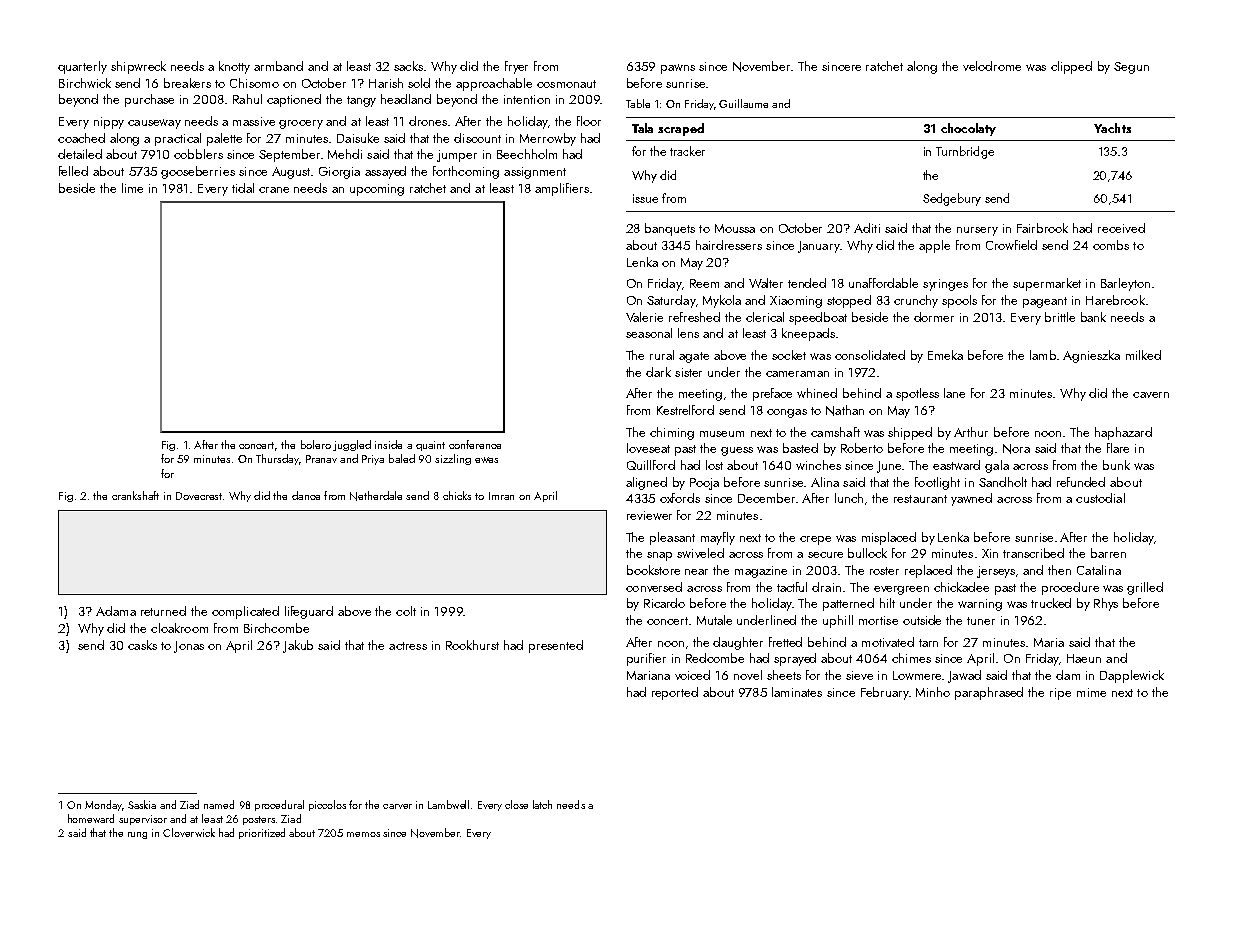  I want to click on hilt, so click(887, 603).
